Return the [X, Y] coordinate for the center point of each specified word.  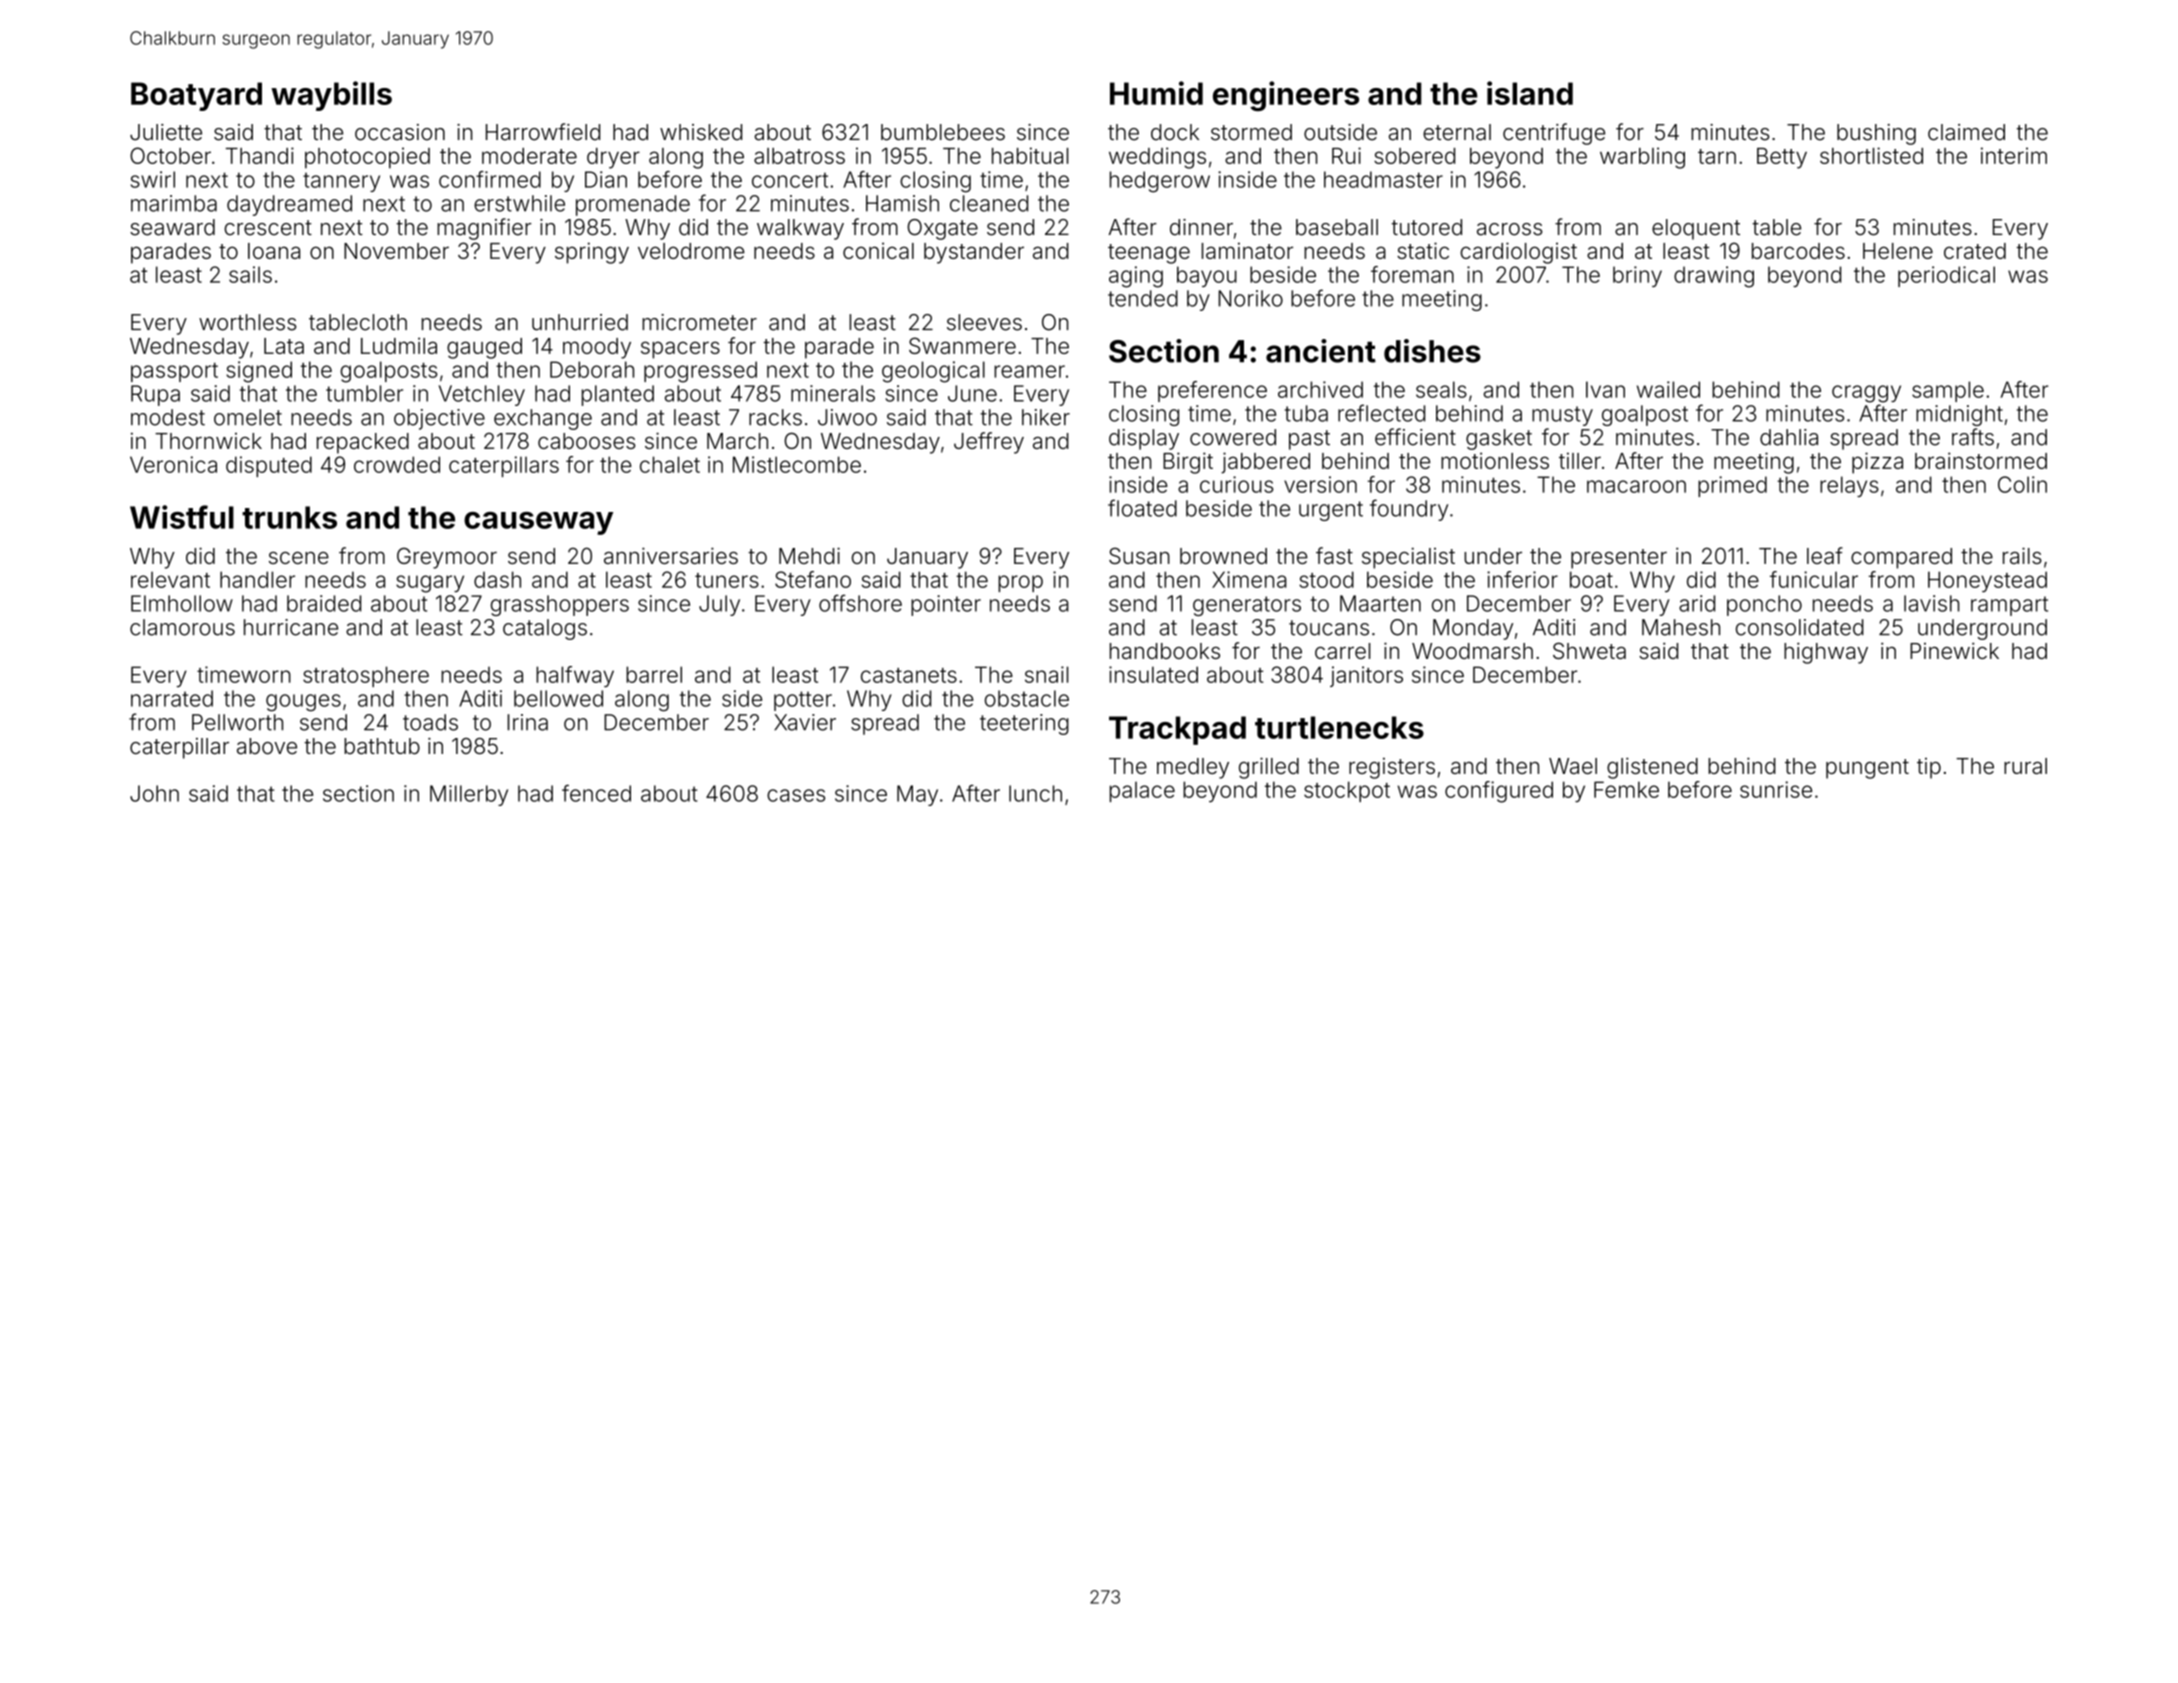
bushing [1876, 134]
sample [1948, 391]
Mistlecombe [797, 464]
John [154, 793]
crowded [397, 464]
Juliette [166, 132]
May [917, 795]
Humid [1156, 93]
